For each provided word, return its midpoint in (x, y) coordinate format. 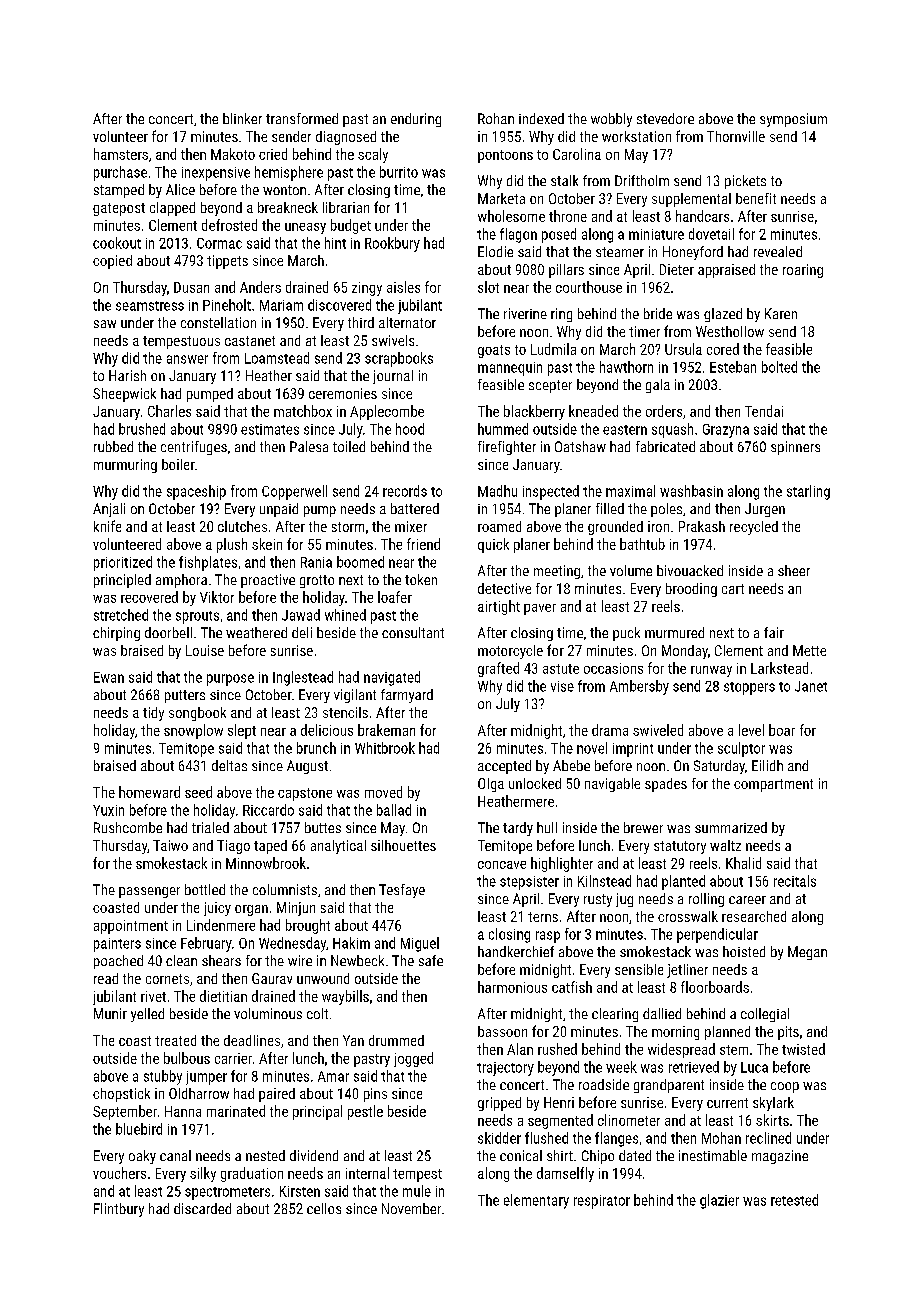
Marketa (501, 198)
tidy (153, 714)
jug (624, 900)
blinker (242, 118)
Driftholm (642, 180)
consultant (413, 632)
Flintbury (119, 1210)
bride (658, 313)
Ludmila (553, 349)
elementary (536, 1201)
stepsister (529, 883)
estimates (270, 429)
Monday (685, 652)
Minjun (296, 909)
